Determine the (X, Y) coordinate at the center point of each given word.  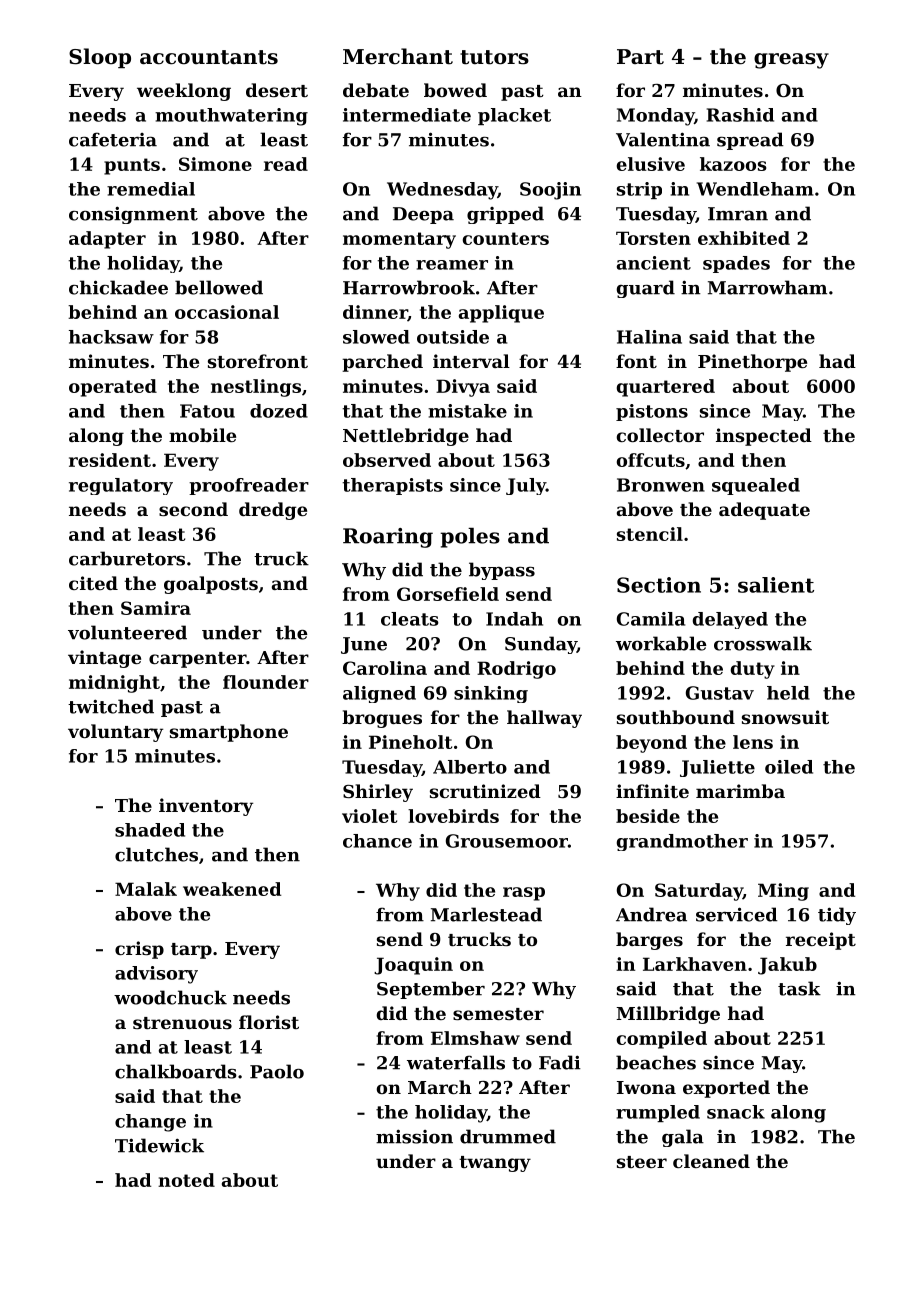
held (788, 693)
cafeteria (113, 139)
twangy (495, 1164)
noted (186, 1180)
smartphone (229, 733)
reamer (452, 265)
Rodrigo (516, 670)
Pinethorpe (752, 363)
